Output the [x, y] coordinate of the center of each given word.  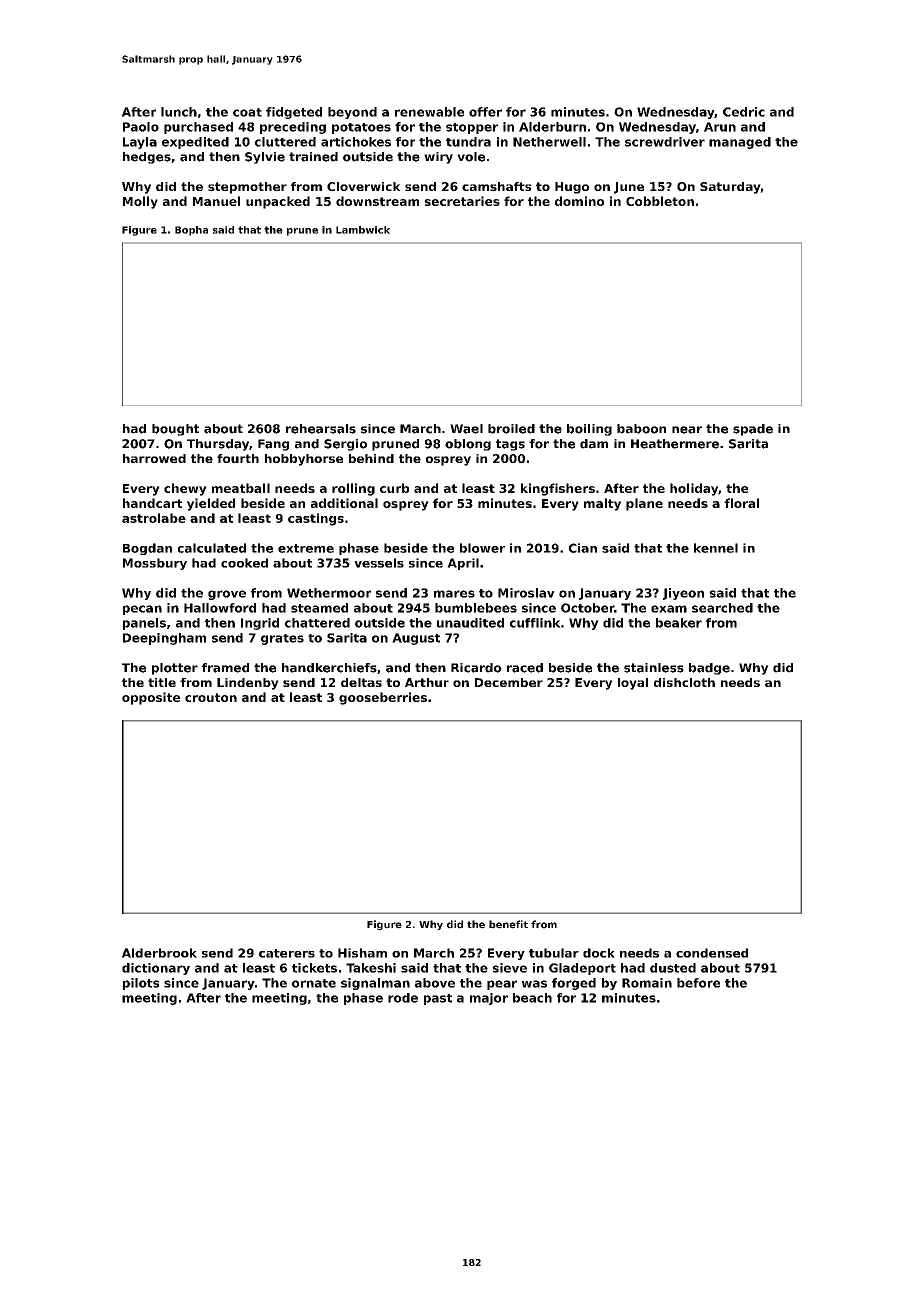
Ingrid [260, 624]
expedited [195, 143]
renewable [429, 112]
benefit [508, 924]
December [509, 682]
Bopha [191, 231]
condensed [712, 953]
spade [753, 430]
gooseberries [383, 698]
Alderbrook [159, 953]
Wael [466, 429]
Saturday [730, 188]
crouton [211, 697]
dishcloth [684, 682]
